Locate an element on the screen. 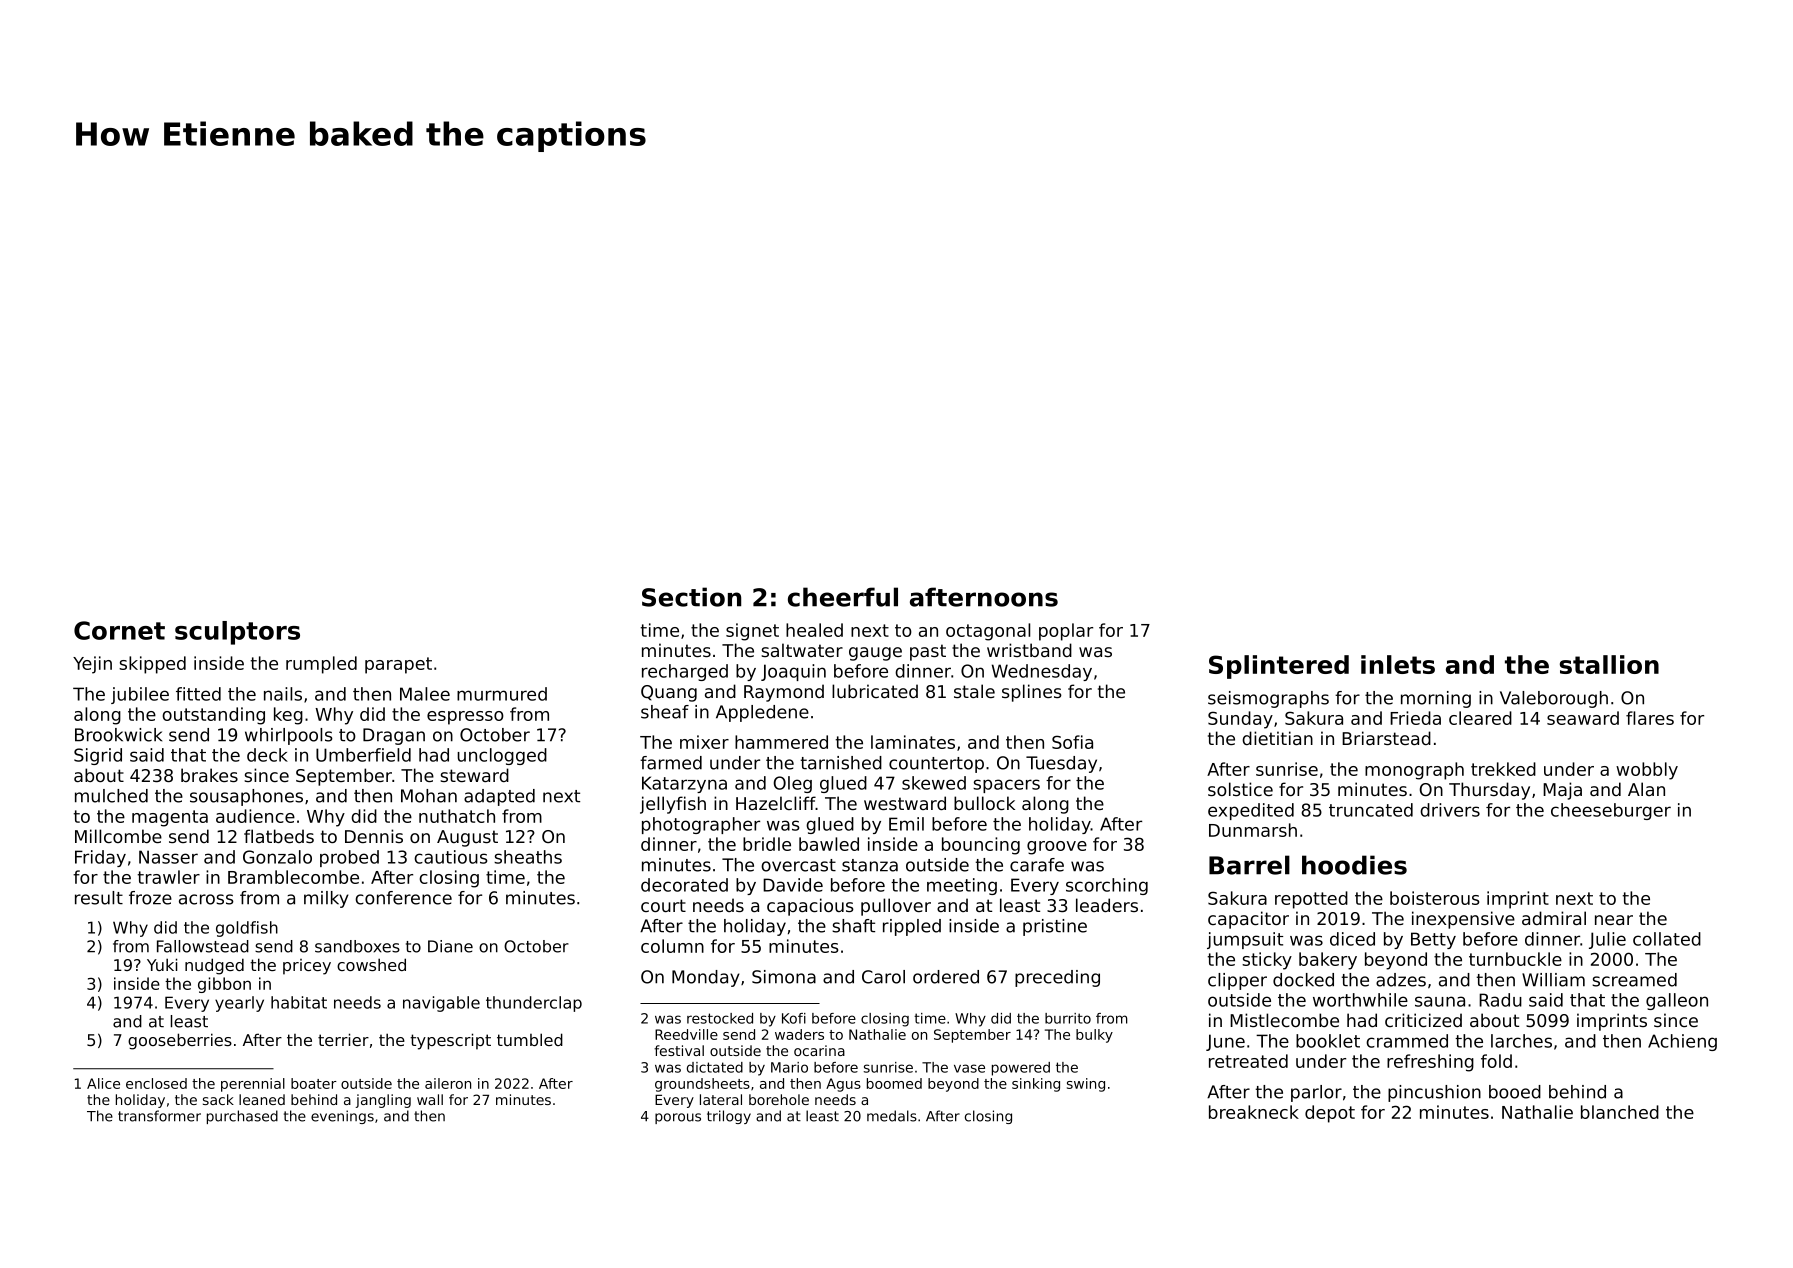 This screenshot has width=1793, height=1268. porous is located at coordinates (678, 1118).
